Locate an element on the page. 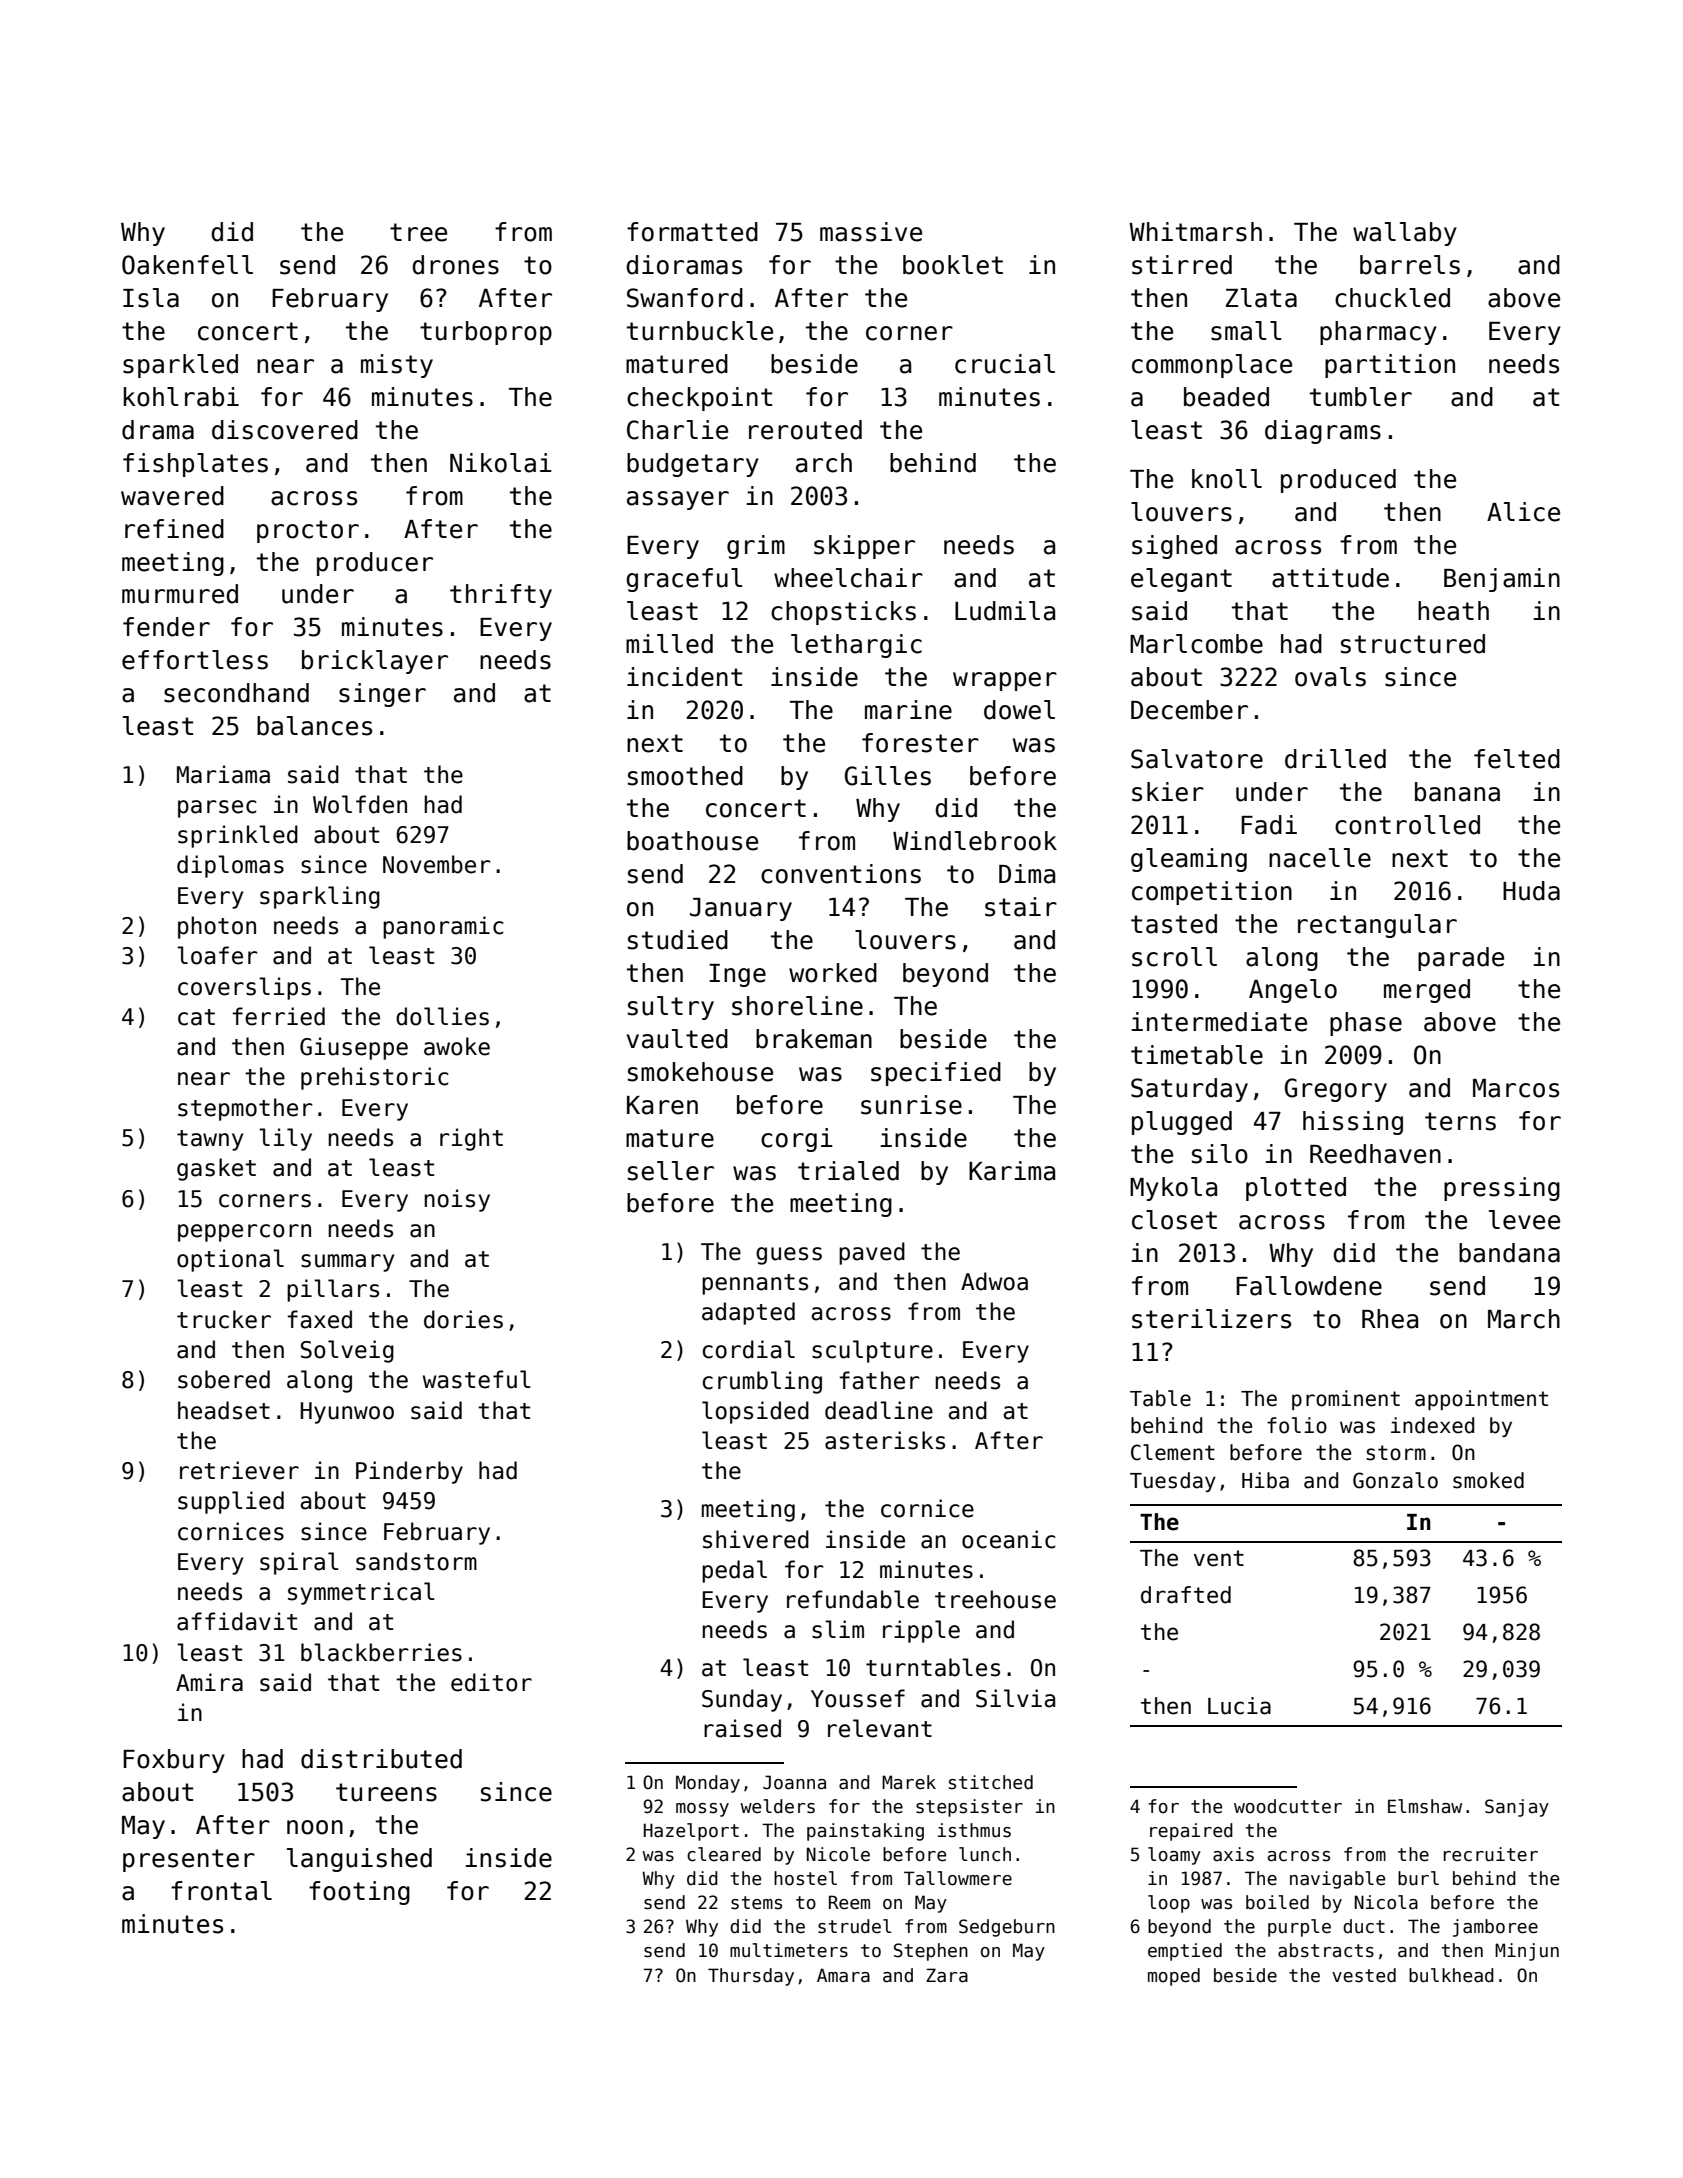  Tuesday is located at coordinates (1173, 1482).
